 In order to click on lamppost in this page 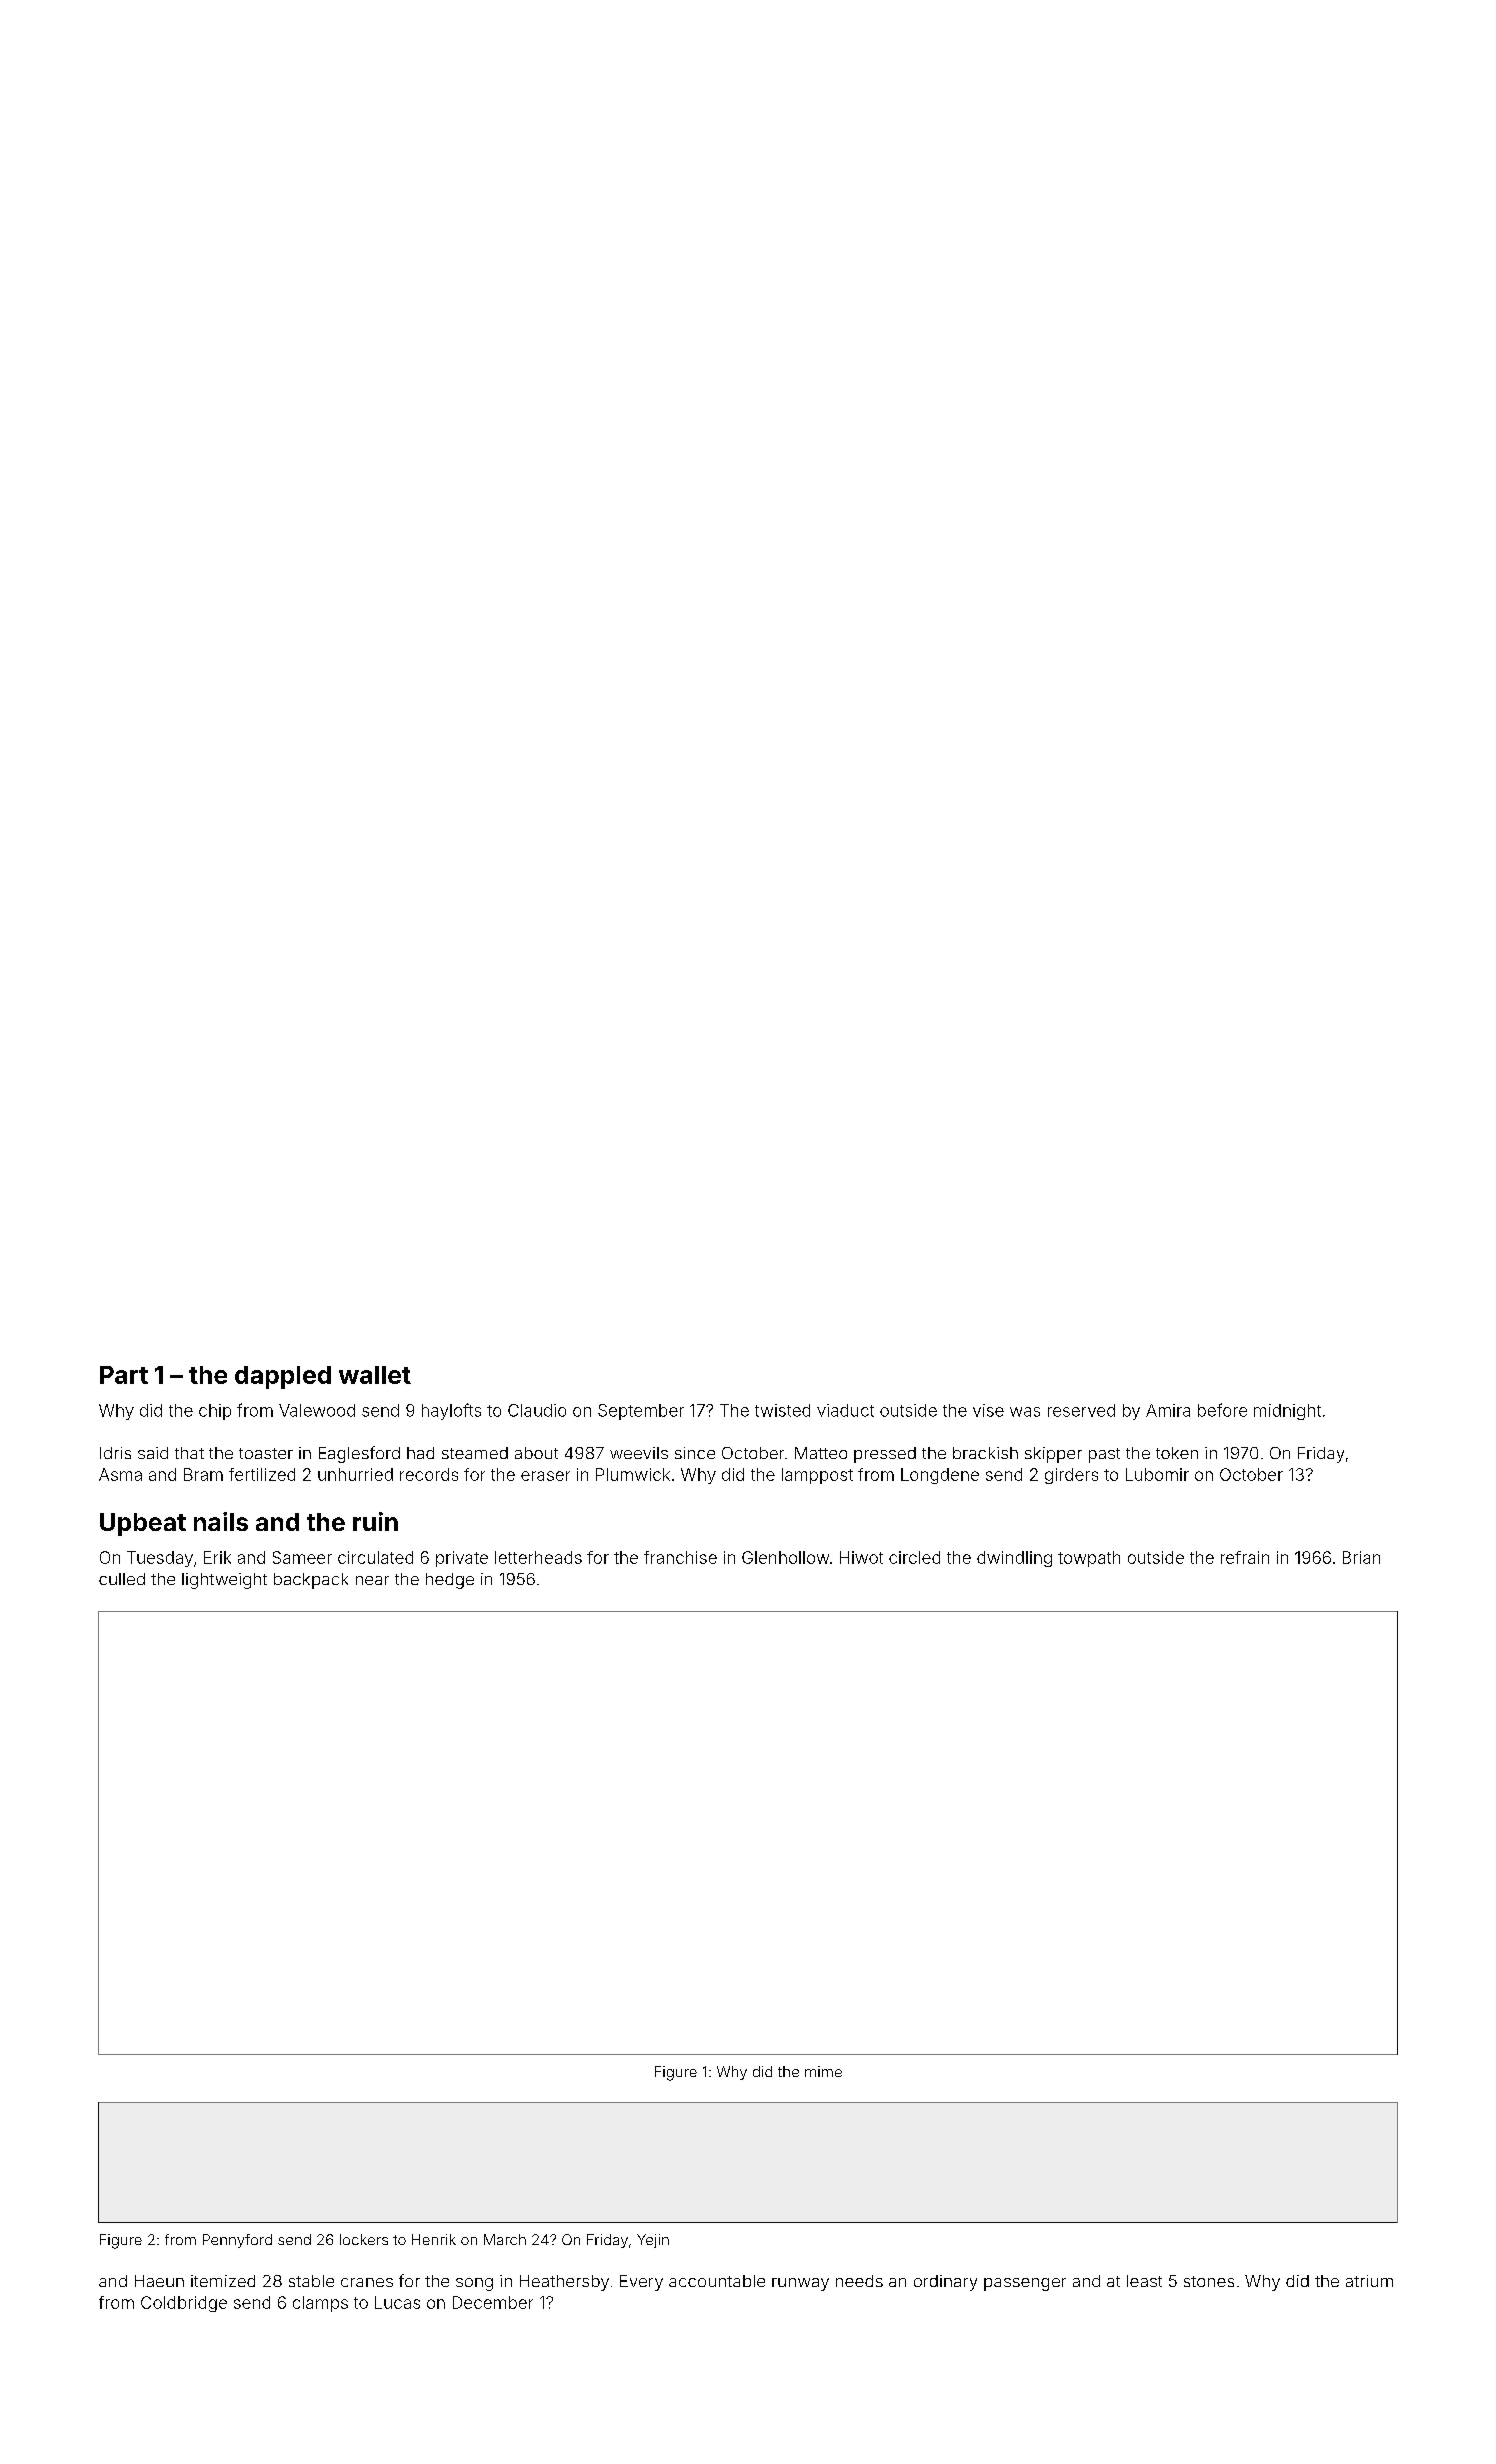, I will do `click(817, 1476)`.
